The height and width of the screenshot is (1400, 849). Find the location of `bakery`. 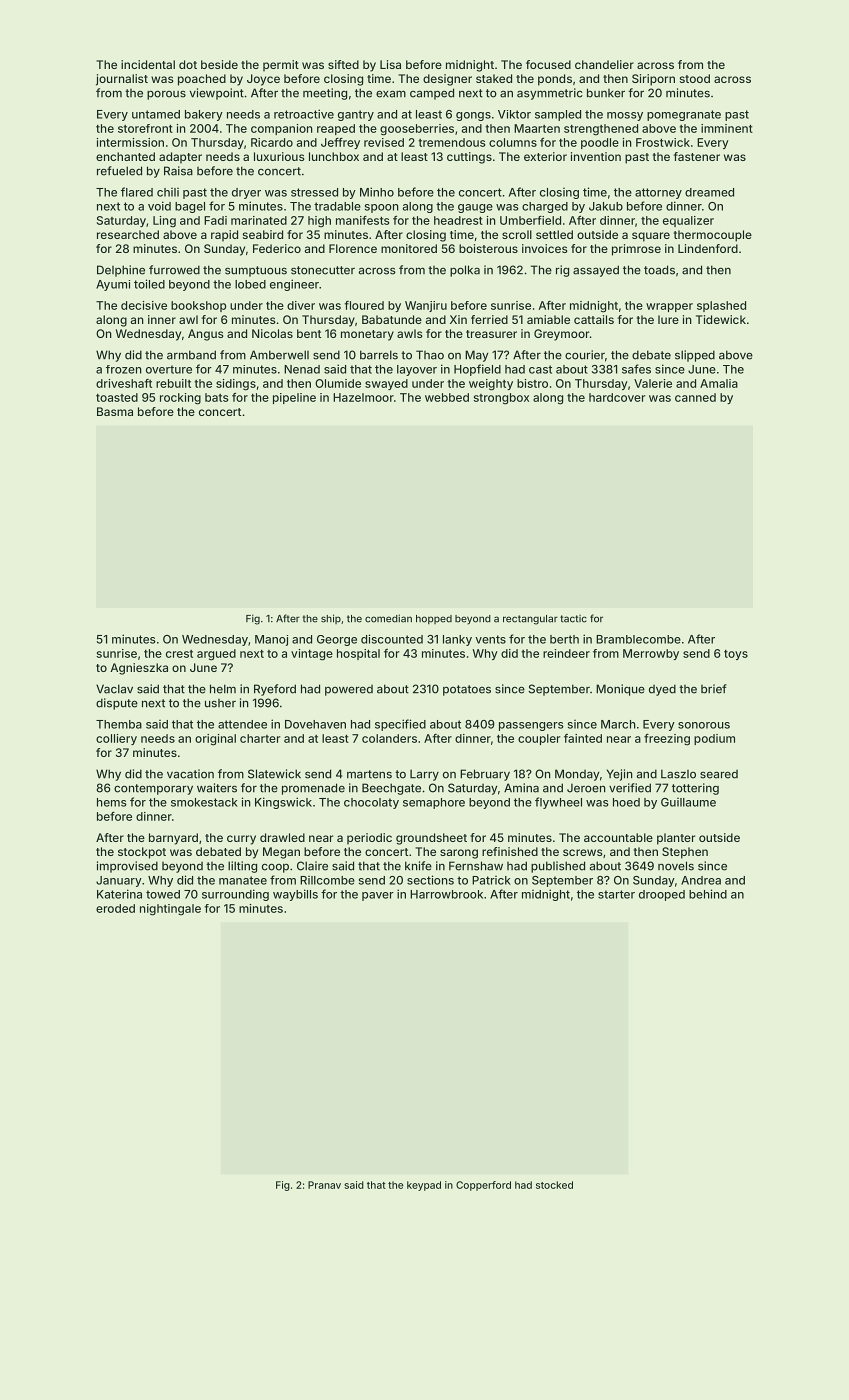

bakery is located at coordinates (204, 115).
